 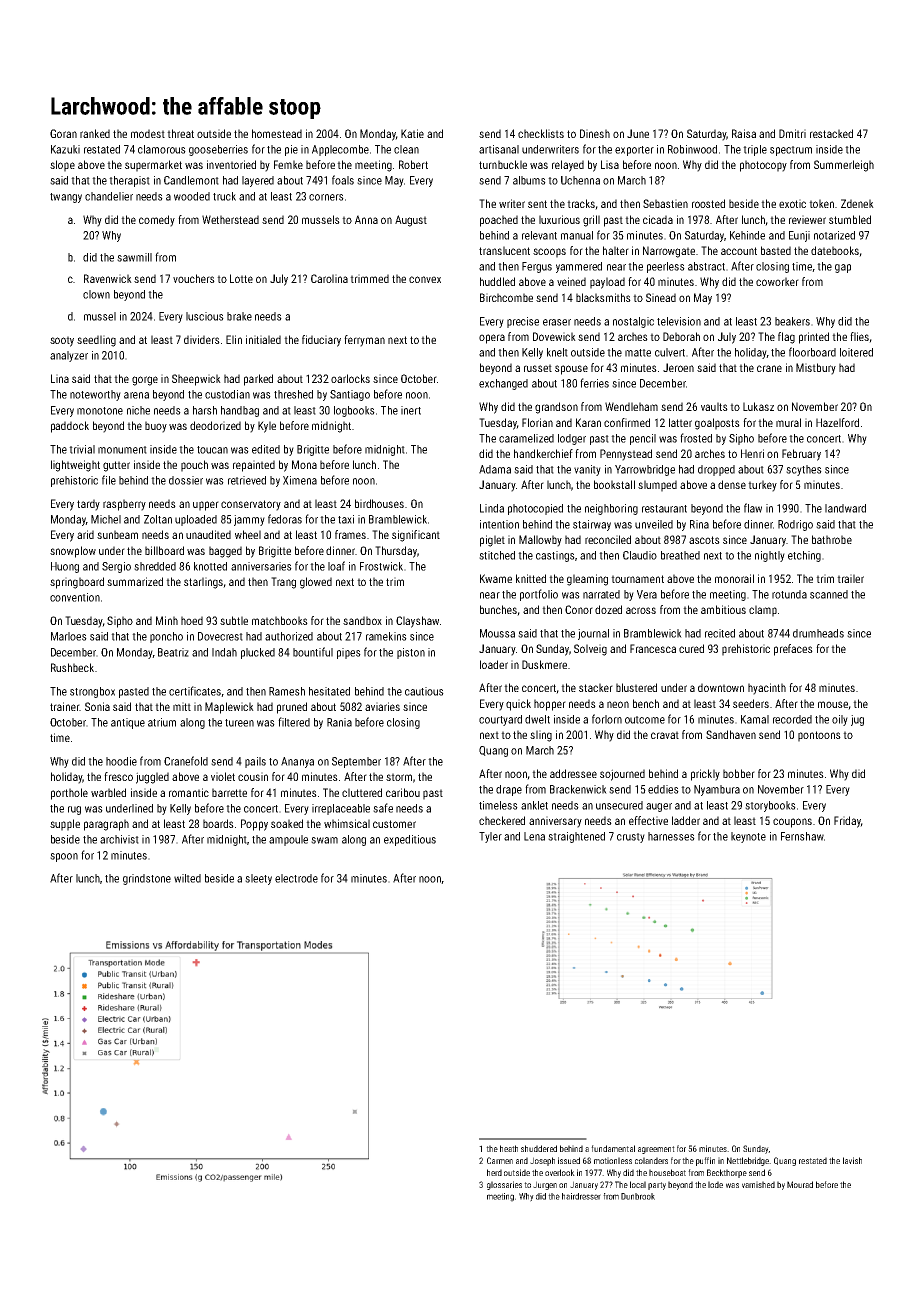 I want to click on grindstone, so click(x=147, y=879).
